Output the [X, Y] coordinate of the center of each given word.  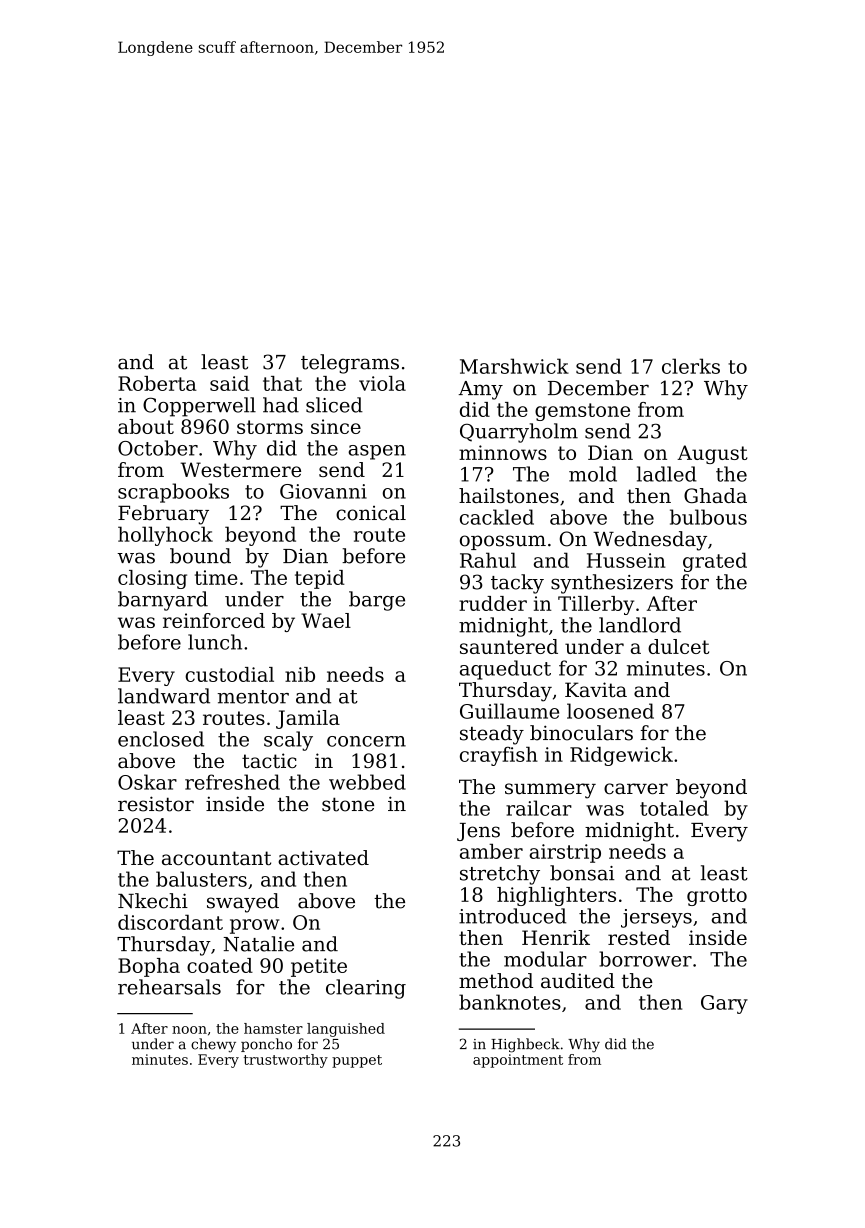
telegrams [350, 364]
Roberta [157, 383]
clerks [691, 366]
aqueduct [505, 670]
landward [164, 696]
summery [550, 791]
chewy [213, 1045]
